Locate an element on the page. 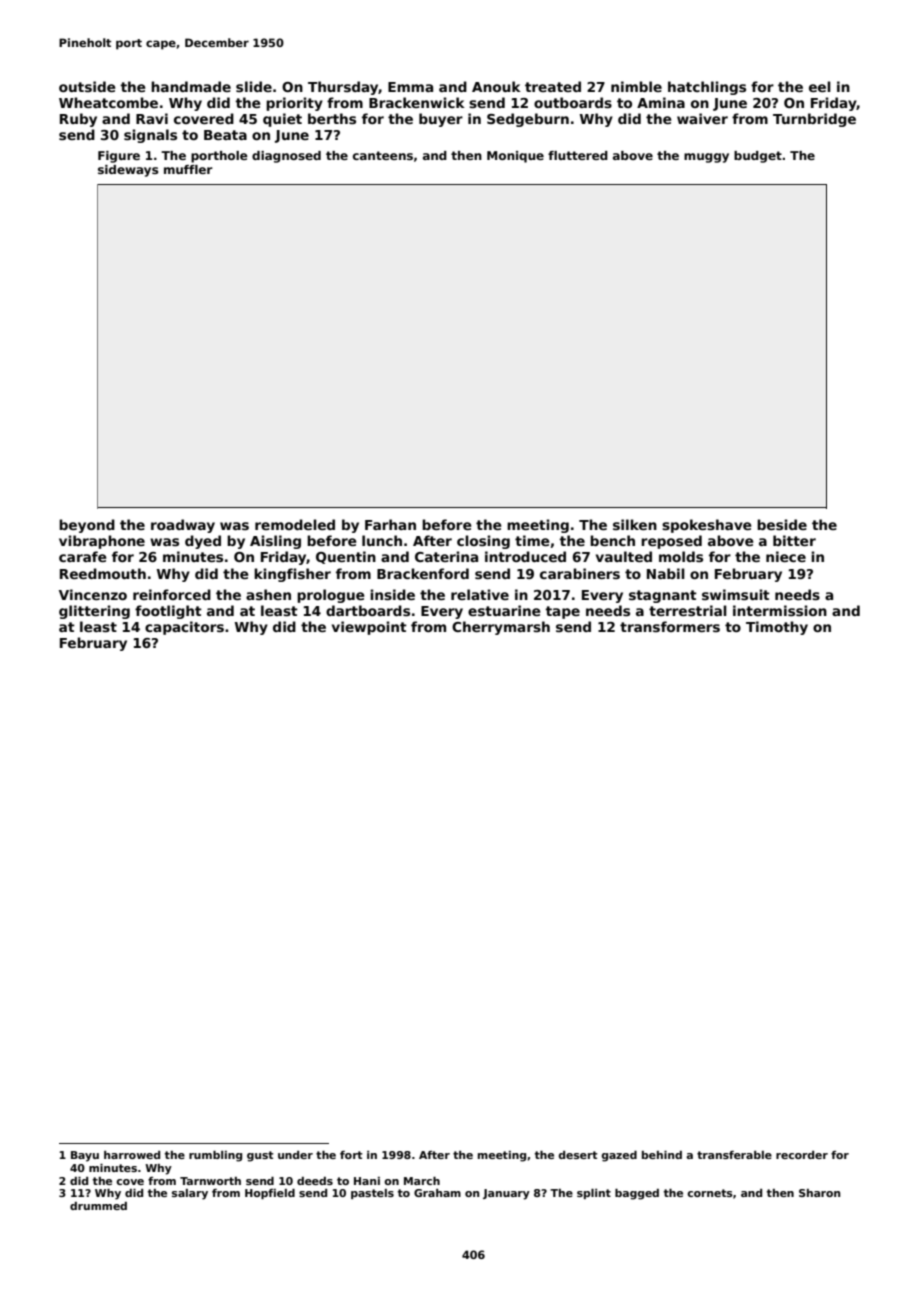  hatchlings is located at coordinates (707, 88).
